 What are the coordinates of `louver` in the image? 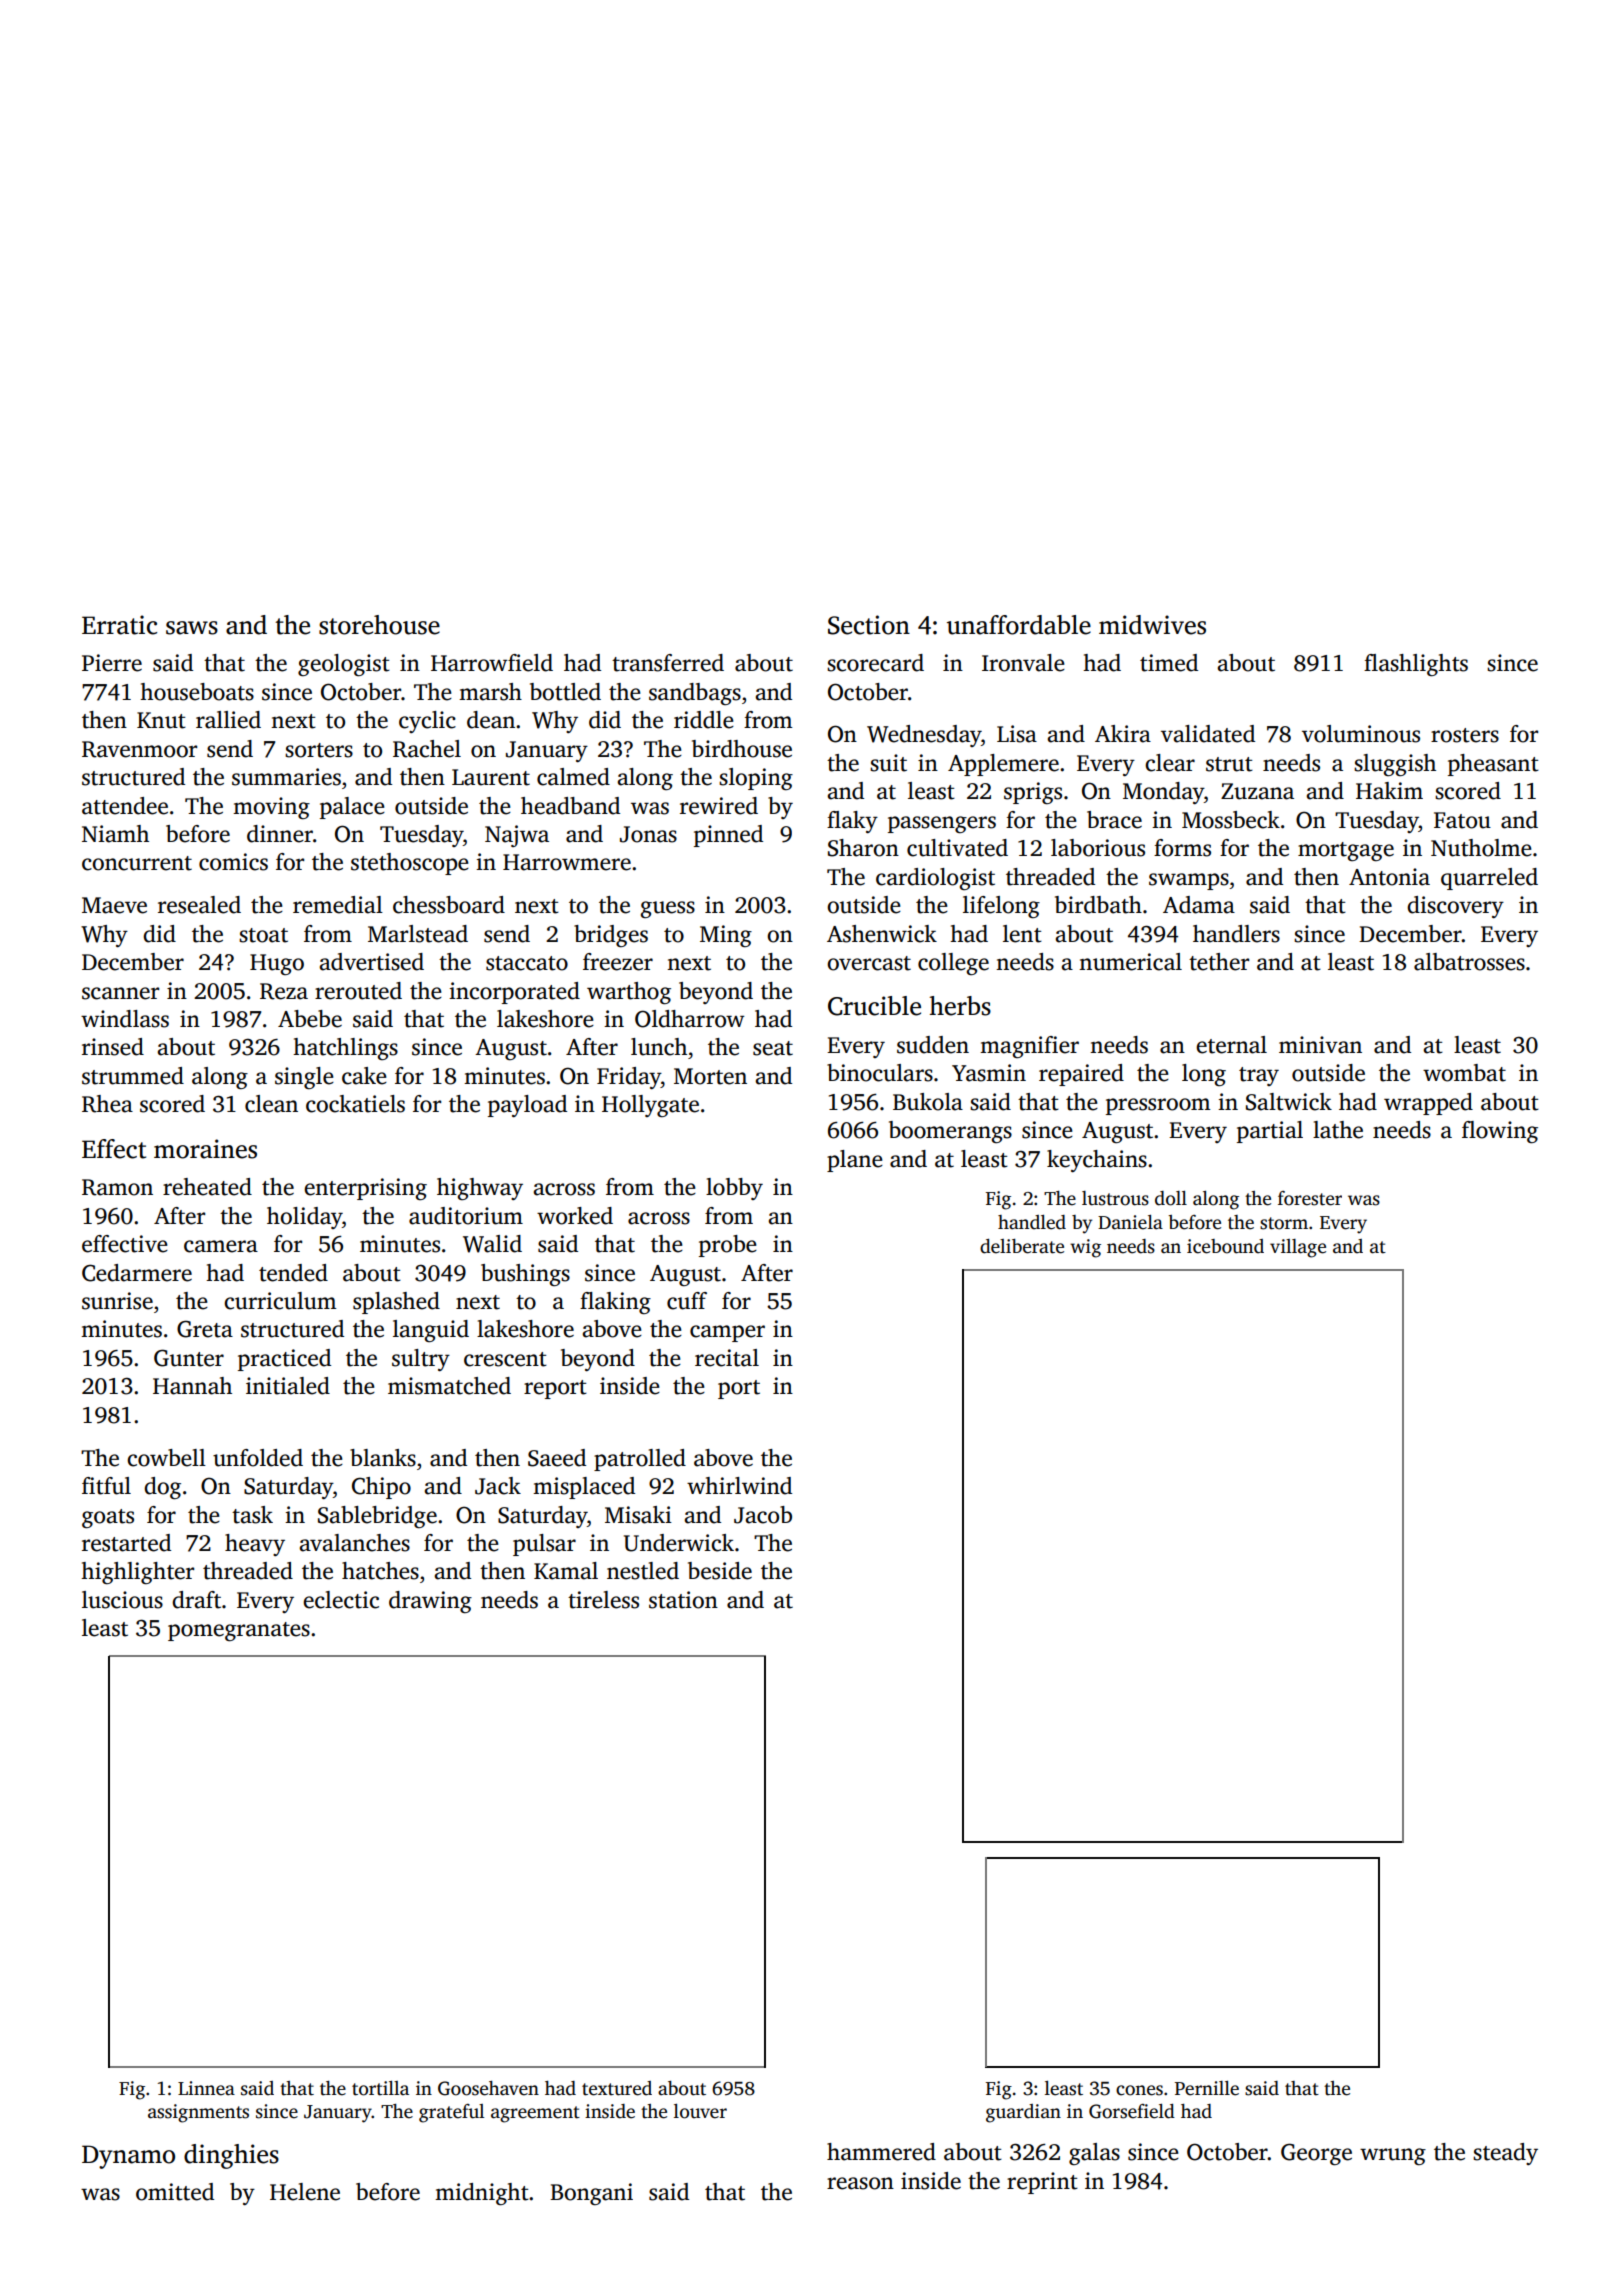 It's located at (700, 2111).
